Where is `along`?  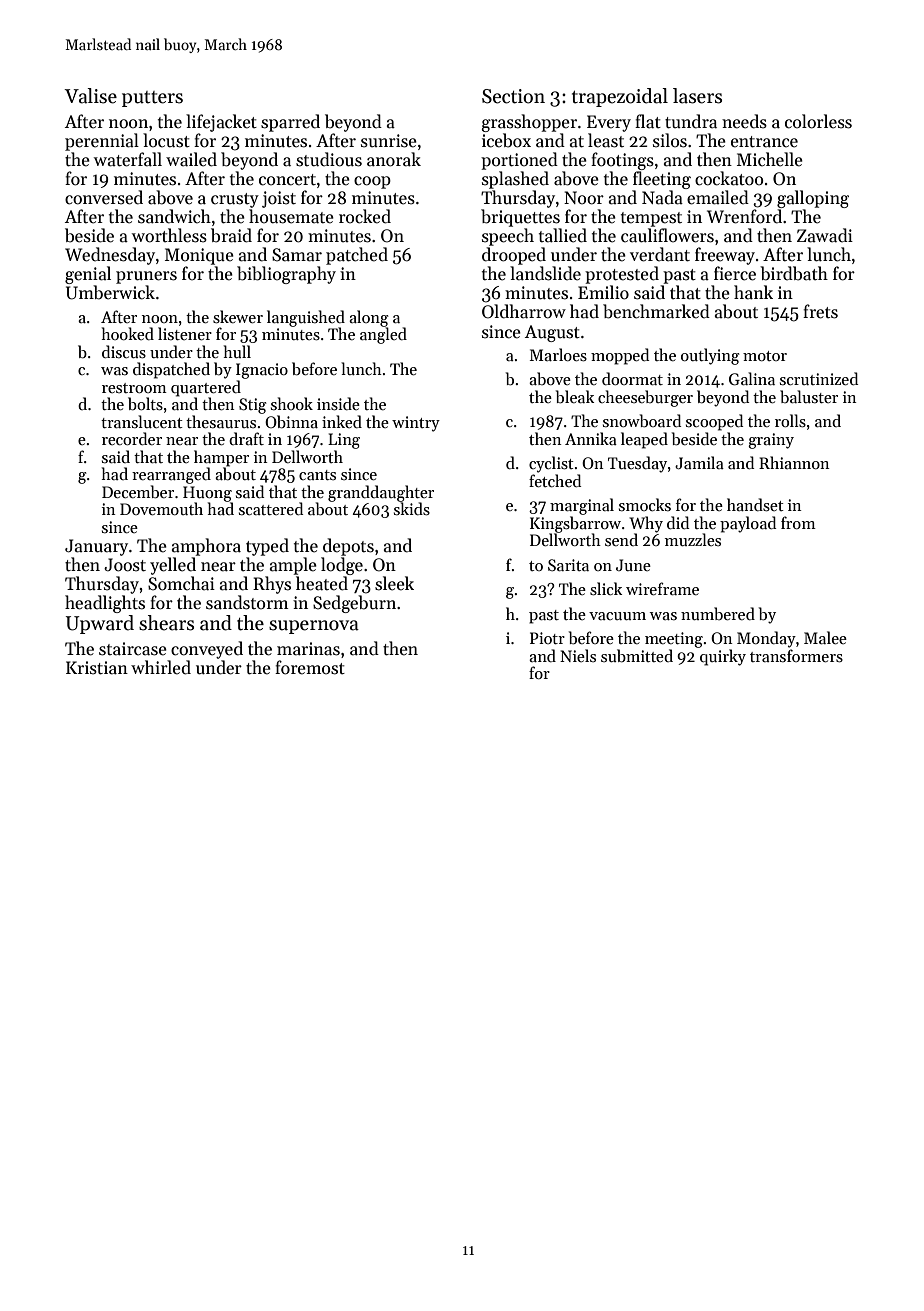
along is located at coordinates (369, 318).
